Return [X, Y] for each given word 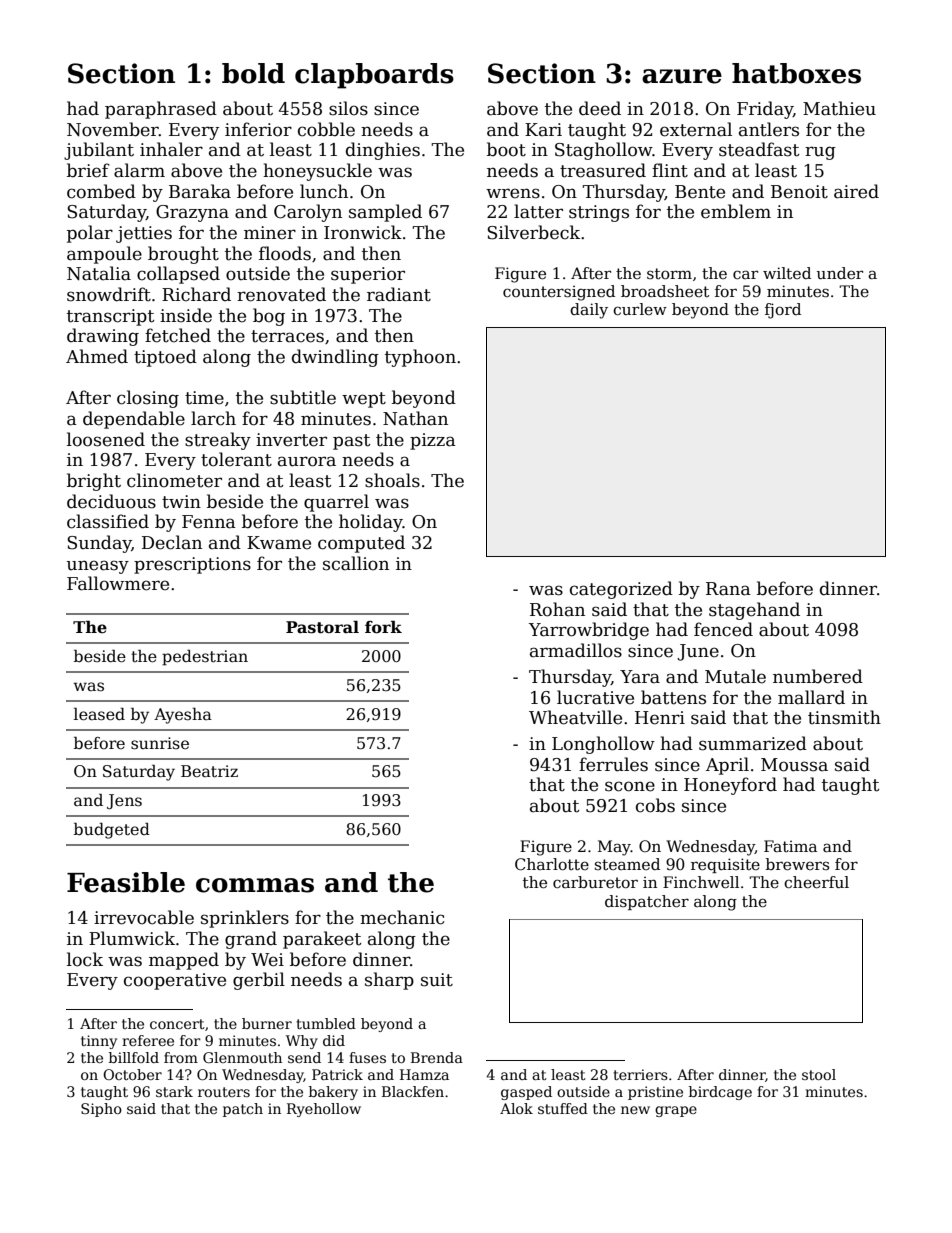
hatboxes [796, 73]
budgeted [112, 831]
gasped [526, 1093]
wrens [513, 193]
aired [856, 191]
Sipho [101, 1110]
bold [253, 73]
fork [383, 627]
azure [682, 76]
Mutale [735, 676]
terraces [287, 336]
